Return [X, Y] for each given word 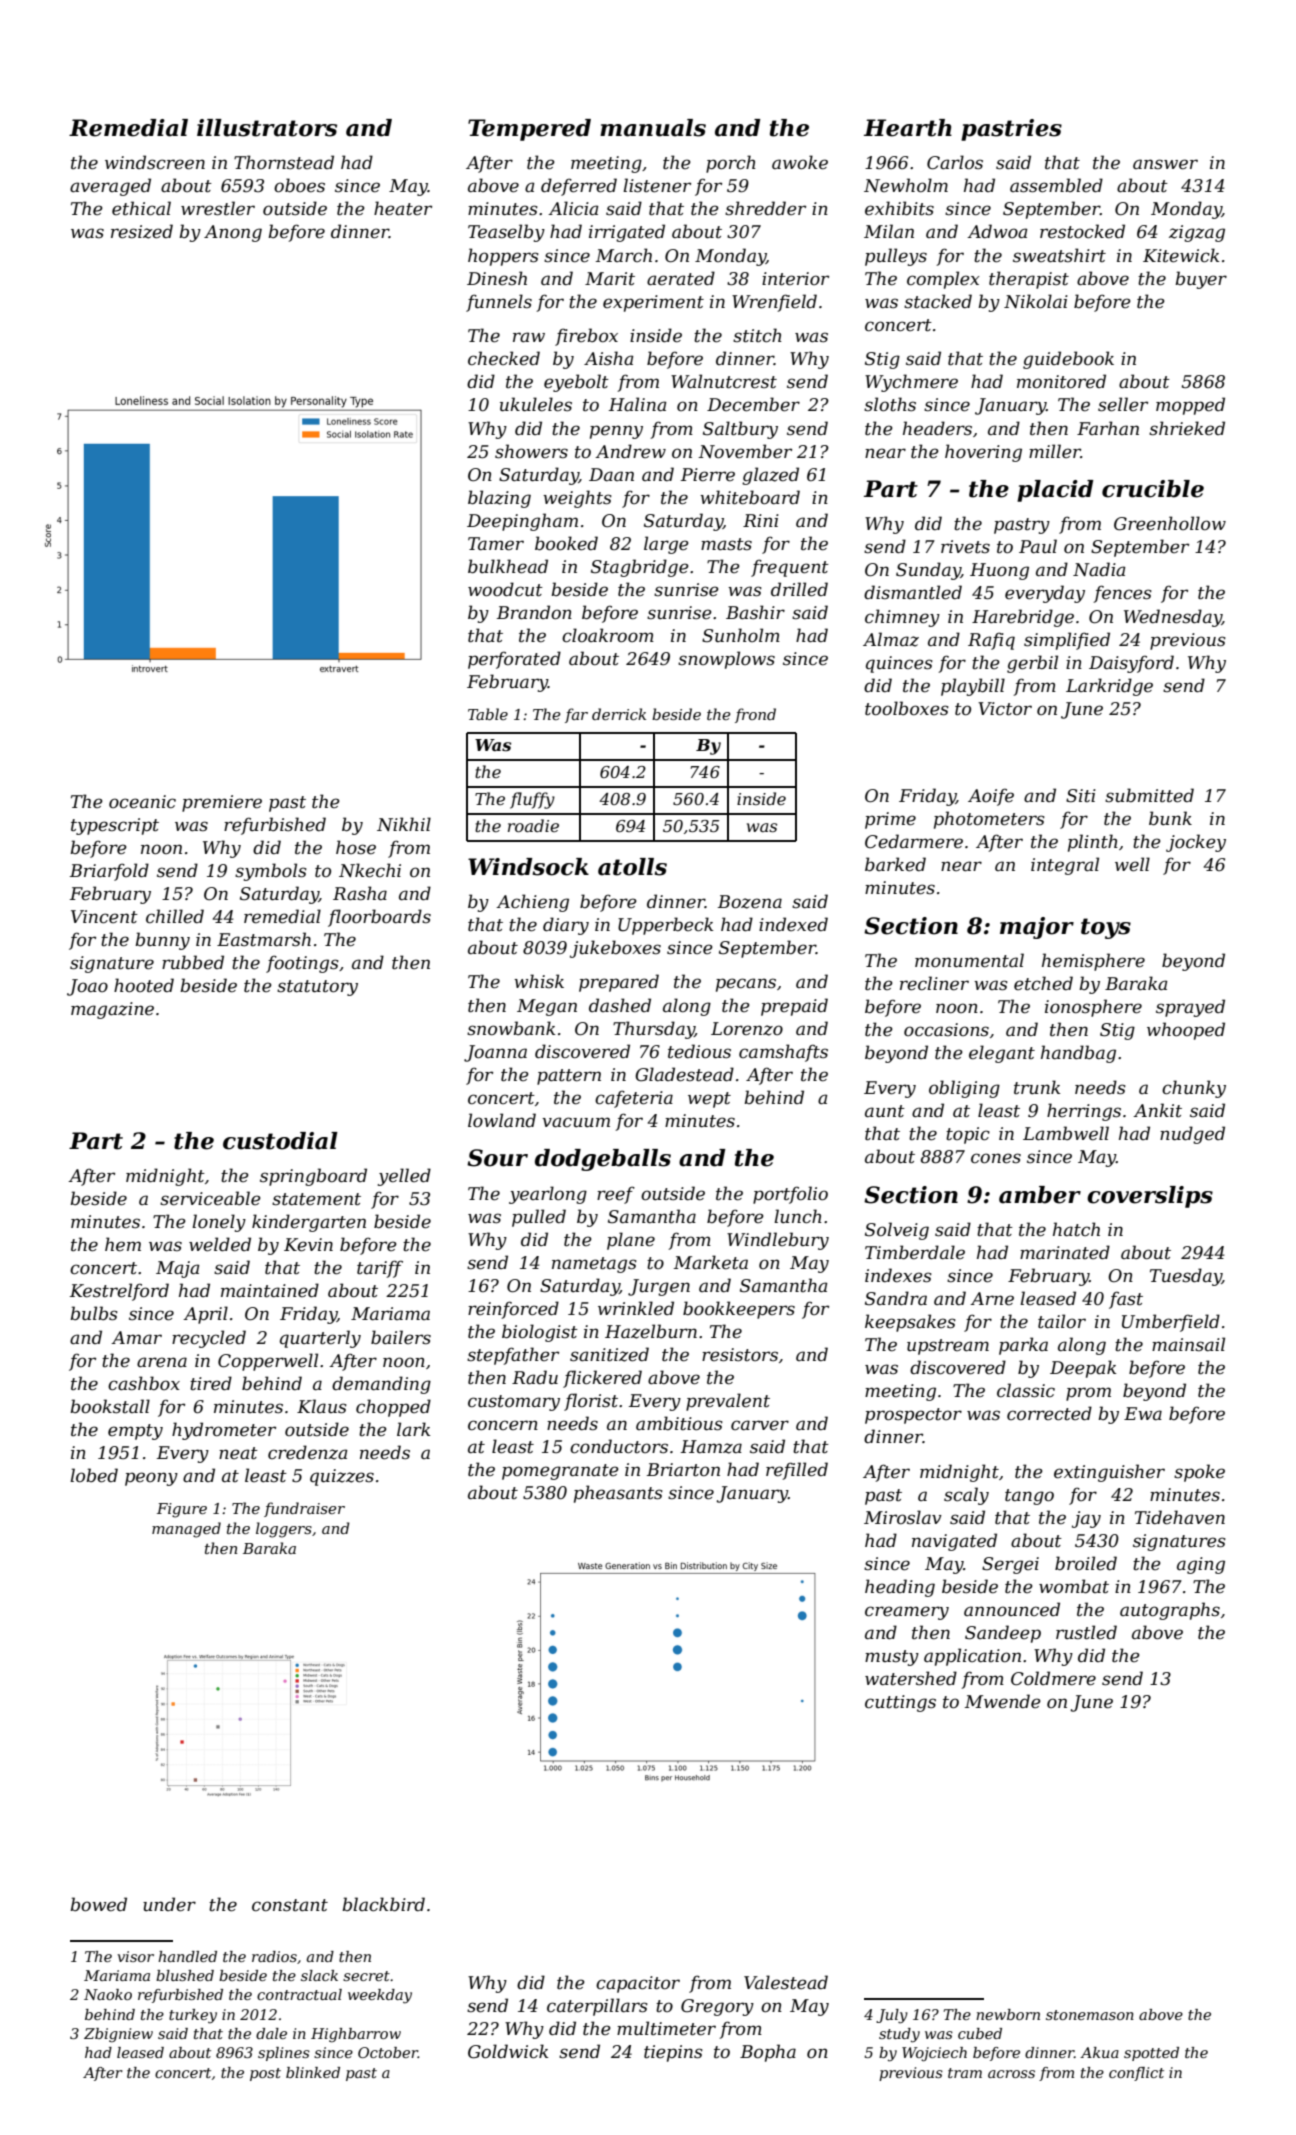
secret [366, 1976]
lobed [94, 1475]
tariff [380, 1269]
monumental [969, 960]
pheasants [618, 1494]
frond [755, 715]
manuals [653, 128]
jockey [1196, 843]
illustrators [267, 128]
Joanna [495, 1053]
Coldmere [1053, 1678]
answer [1165, 164]
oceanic [142, 802]
